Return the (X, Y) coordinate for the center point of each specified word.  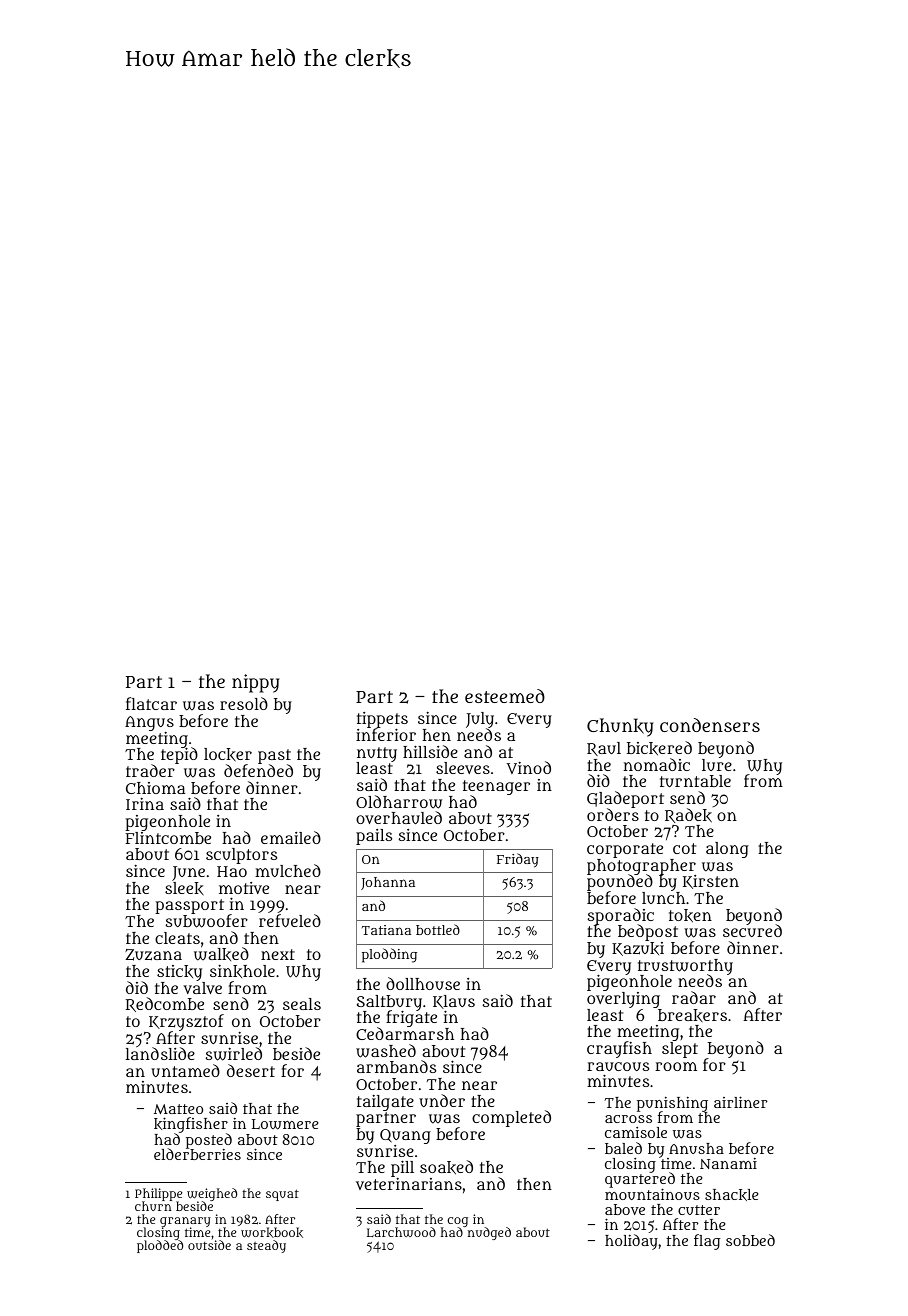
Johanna (388, 883)
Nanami (728, 1163)
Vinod (529, 767)
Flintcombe (168, 838)
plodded (160, 1246)
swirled (234, 1054)
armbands (396, 1066)
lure (717, 765)
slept (680, 1050)
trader (150, 771)
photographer (641, 867)
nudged (489, 1233)
